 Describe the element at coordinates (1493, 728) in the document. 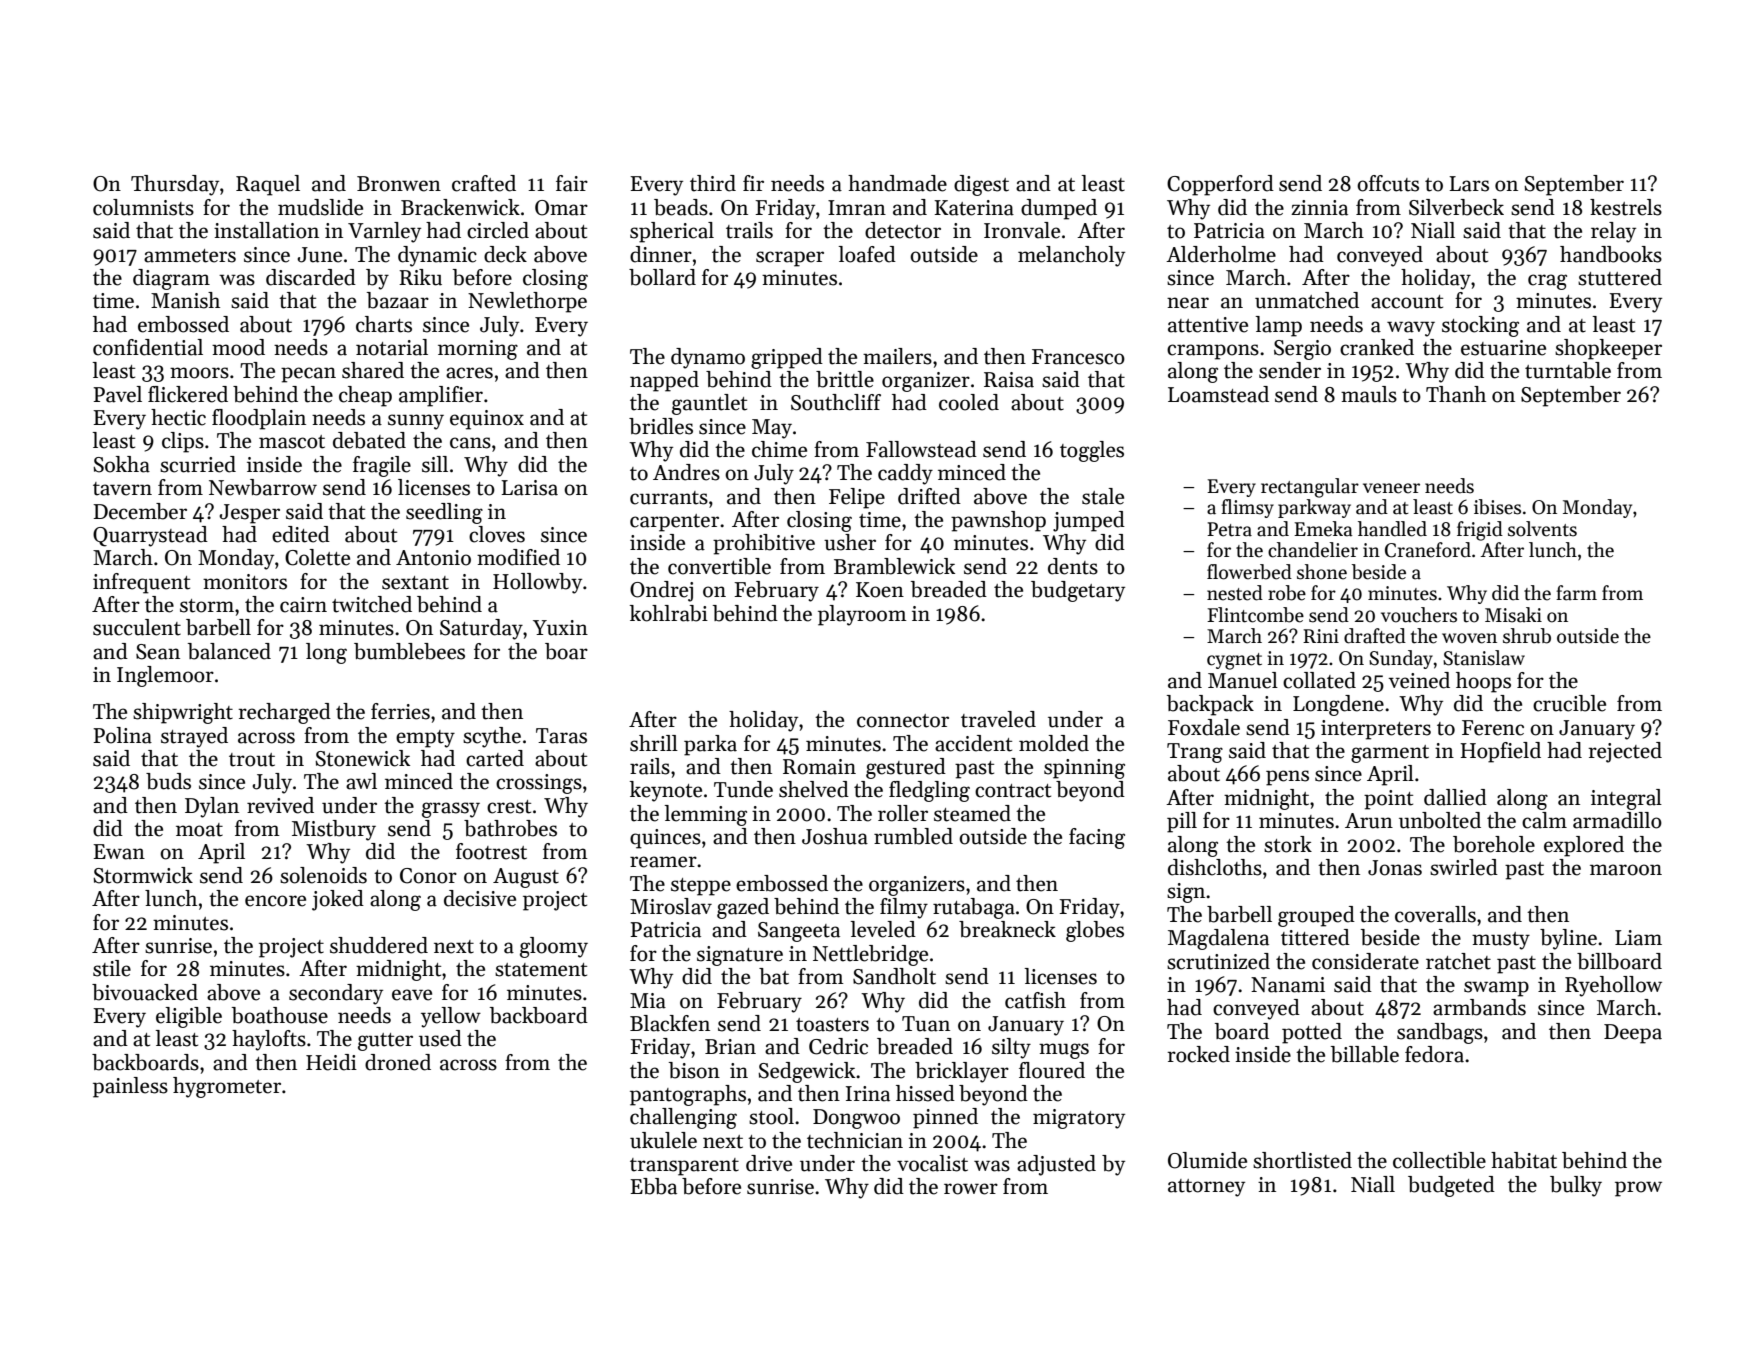

I see `Ferenc` at that location.
